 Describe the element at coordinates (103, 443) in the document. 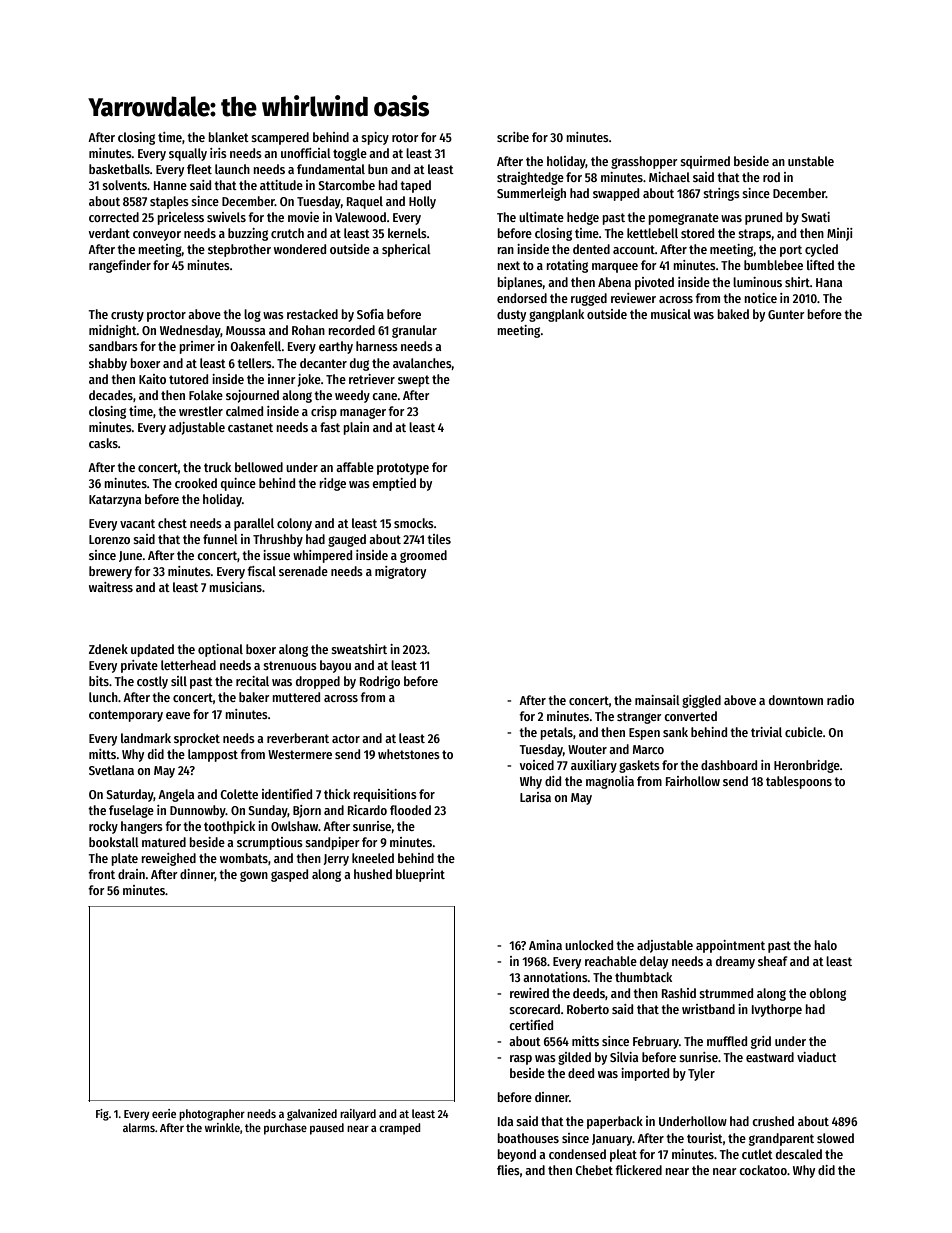

I see `casks` at that location.
